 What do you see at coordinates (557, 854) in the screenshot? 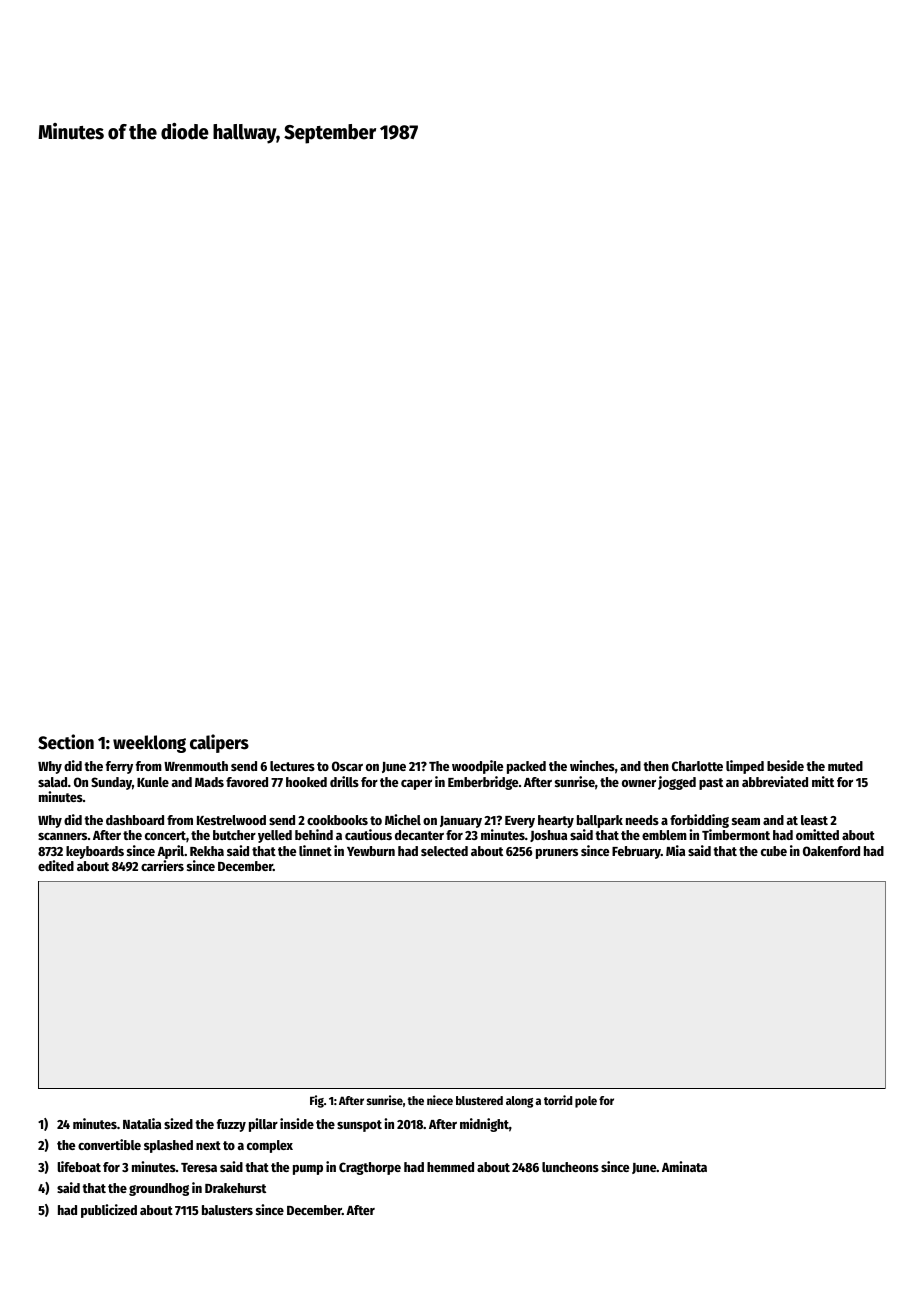
I see `pruners` at bounding box center [557, 854].
